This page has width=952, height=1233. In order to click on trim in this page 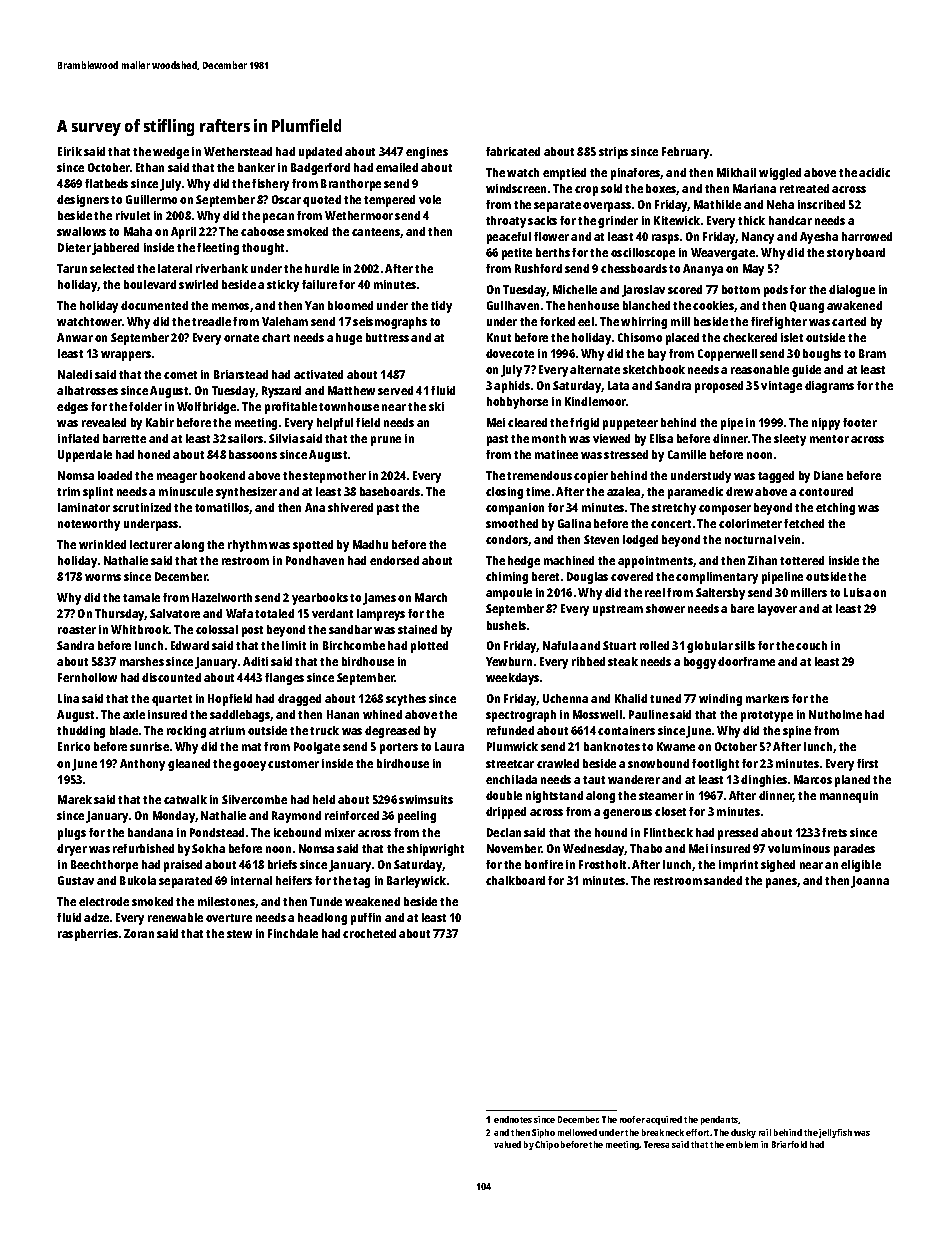, I will do `click(68, 491)`.
